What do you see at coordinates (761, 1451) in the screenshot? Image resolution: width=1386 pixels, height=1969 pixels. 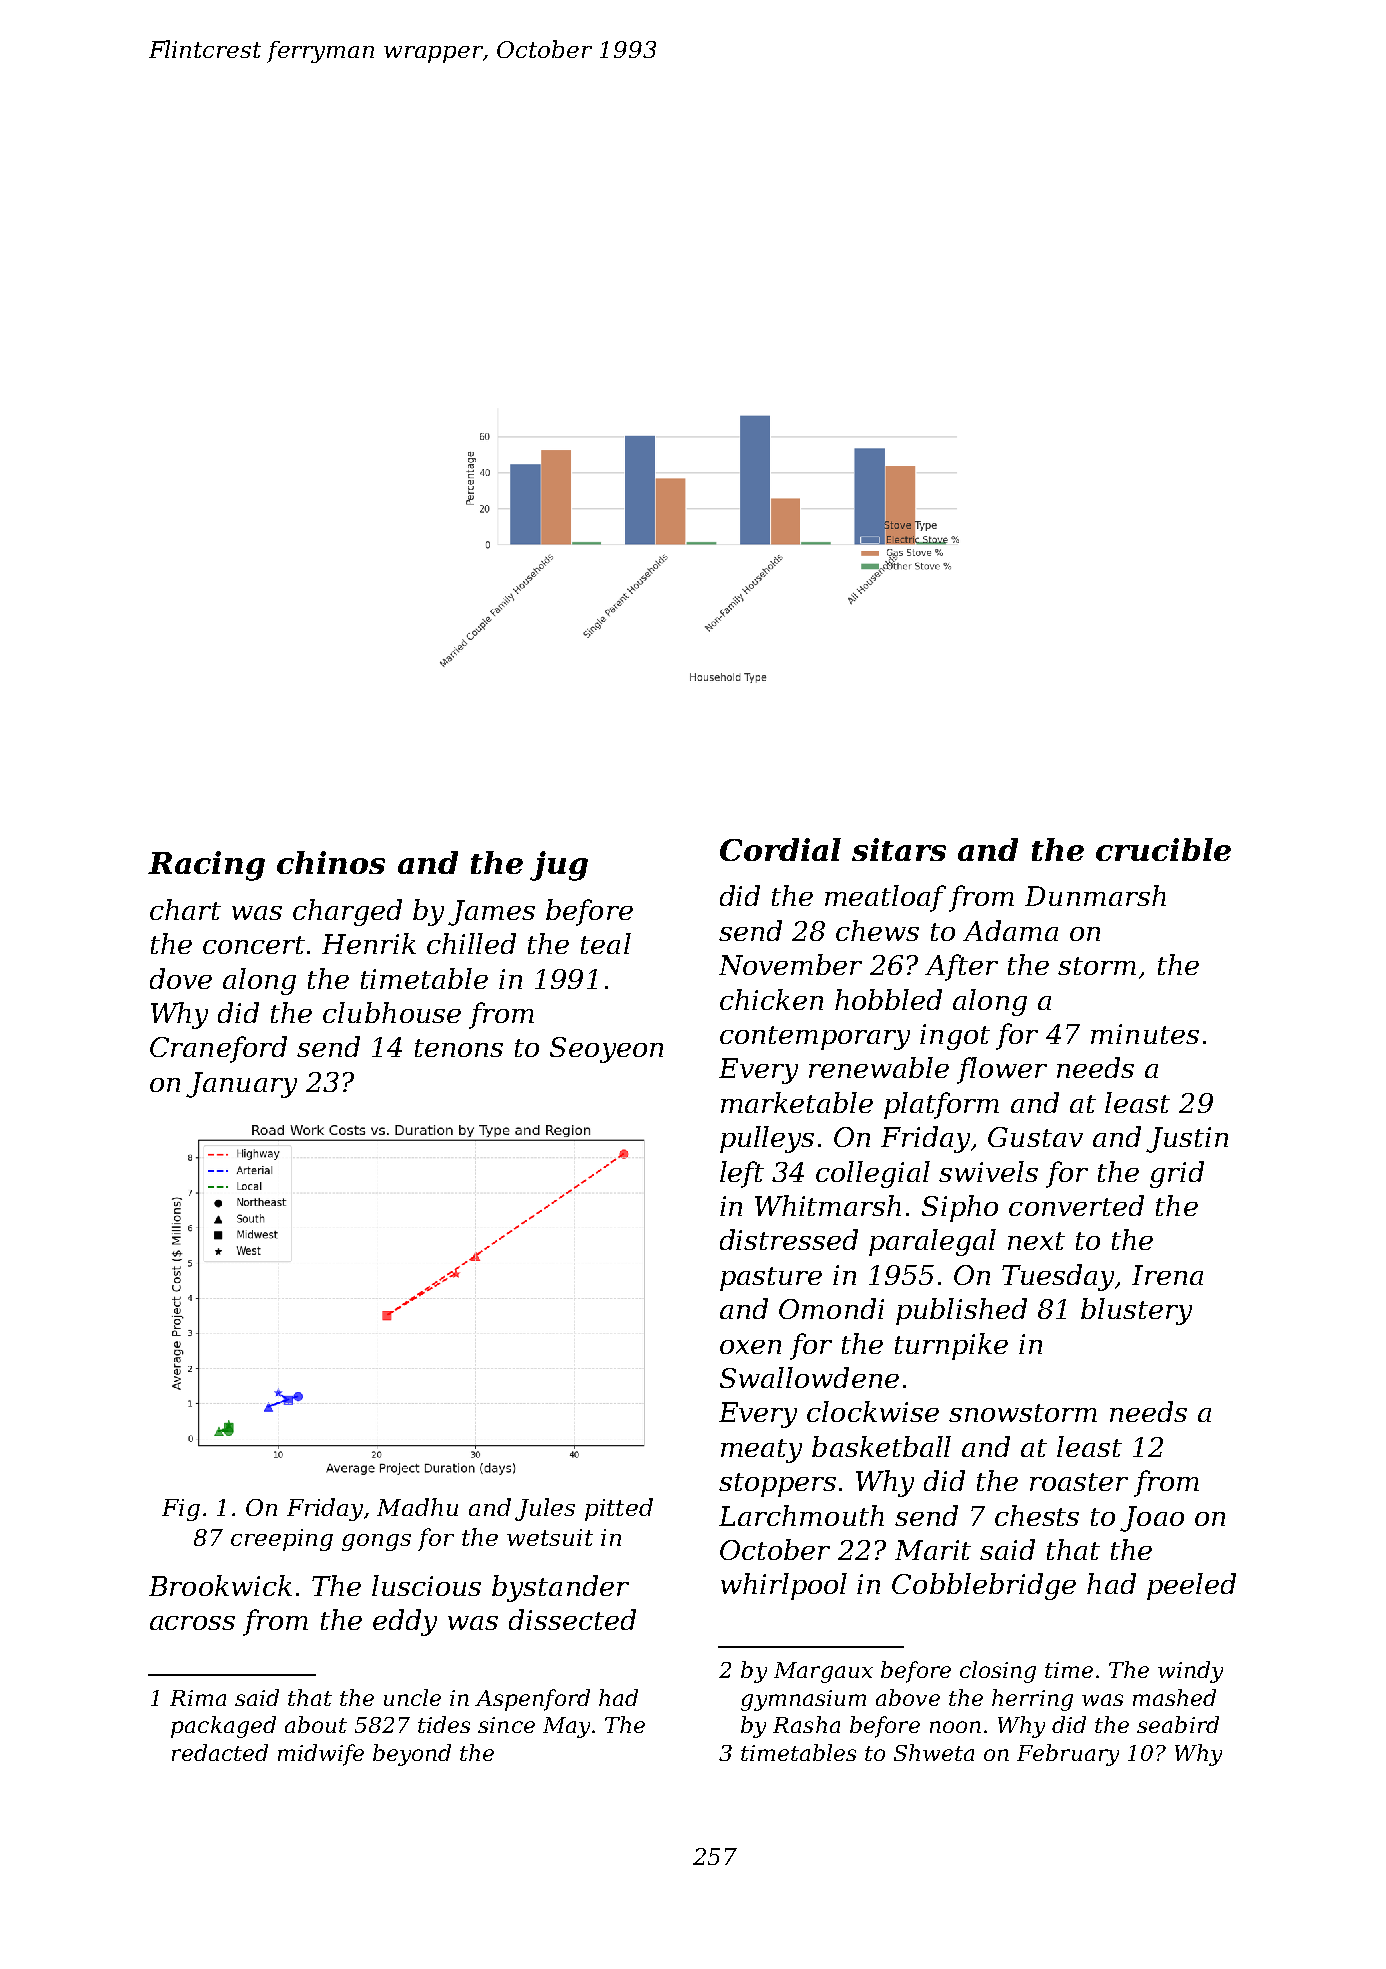 I see `meaty` at bounding box center [761, 1451].
